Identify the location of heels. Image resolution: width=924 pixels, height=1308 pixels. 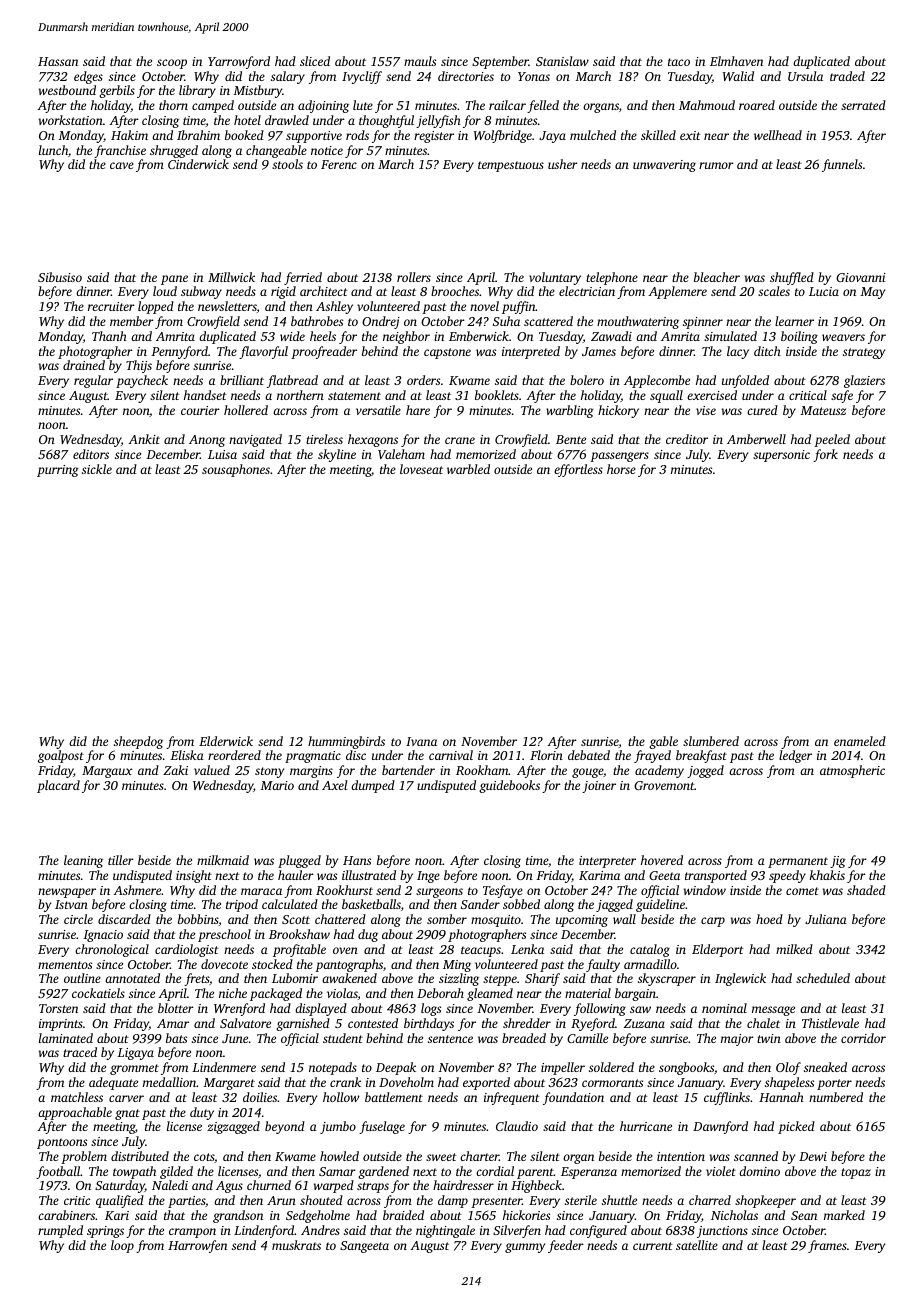
(323, 336).
